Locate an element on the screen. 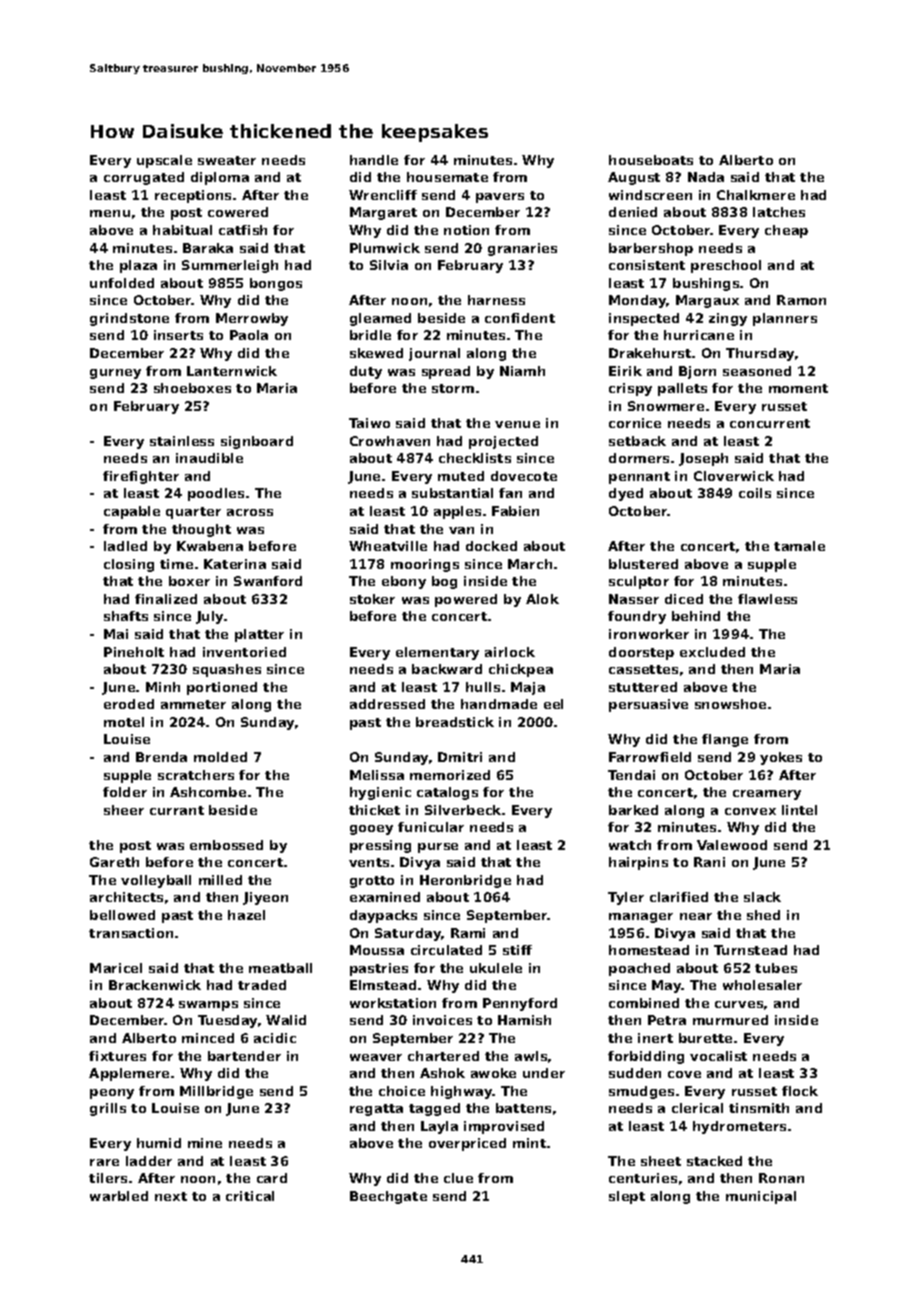 This screenshot has height=1308, width=924. pavers is located at coordinates (500, 198).
